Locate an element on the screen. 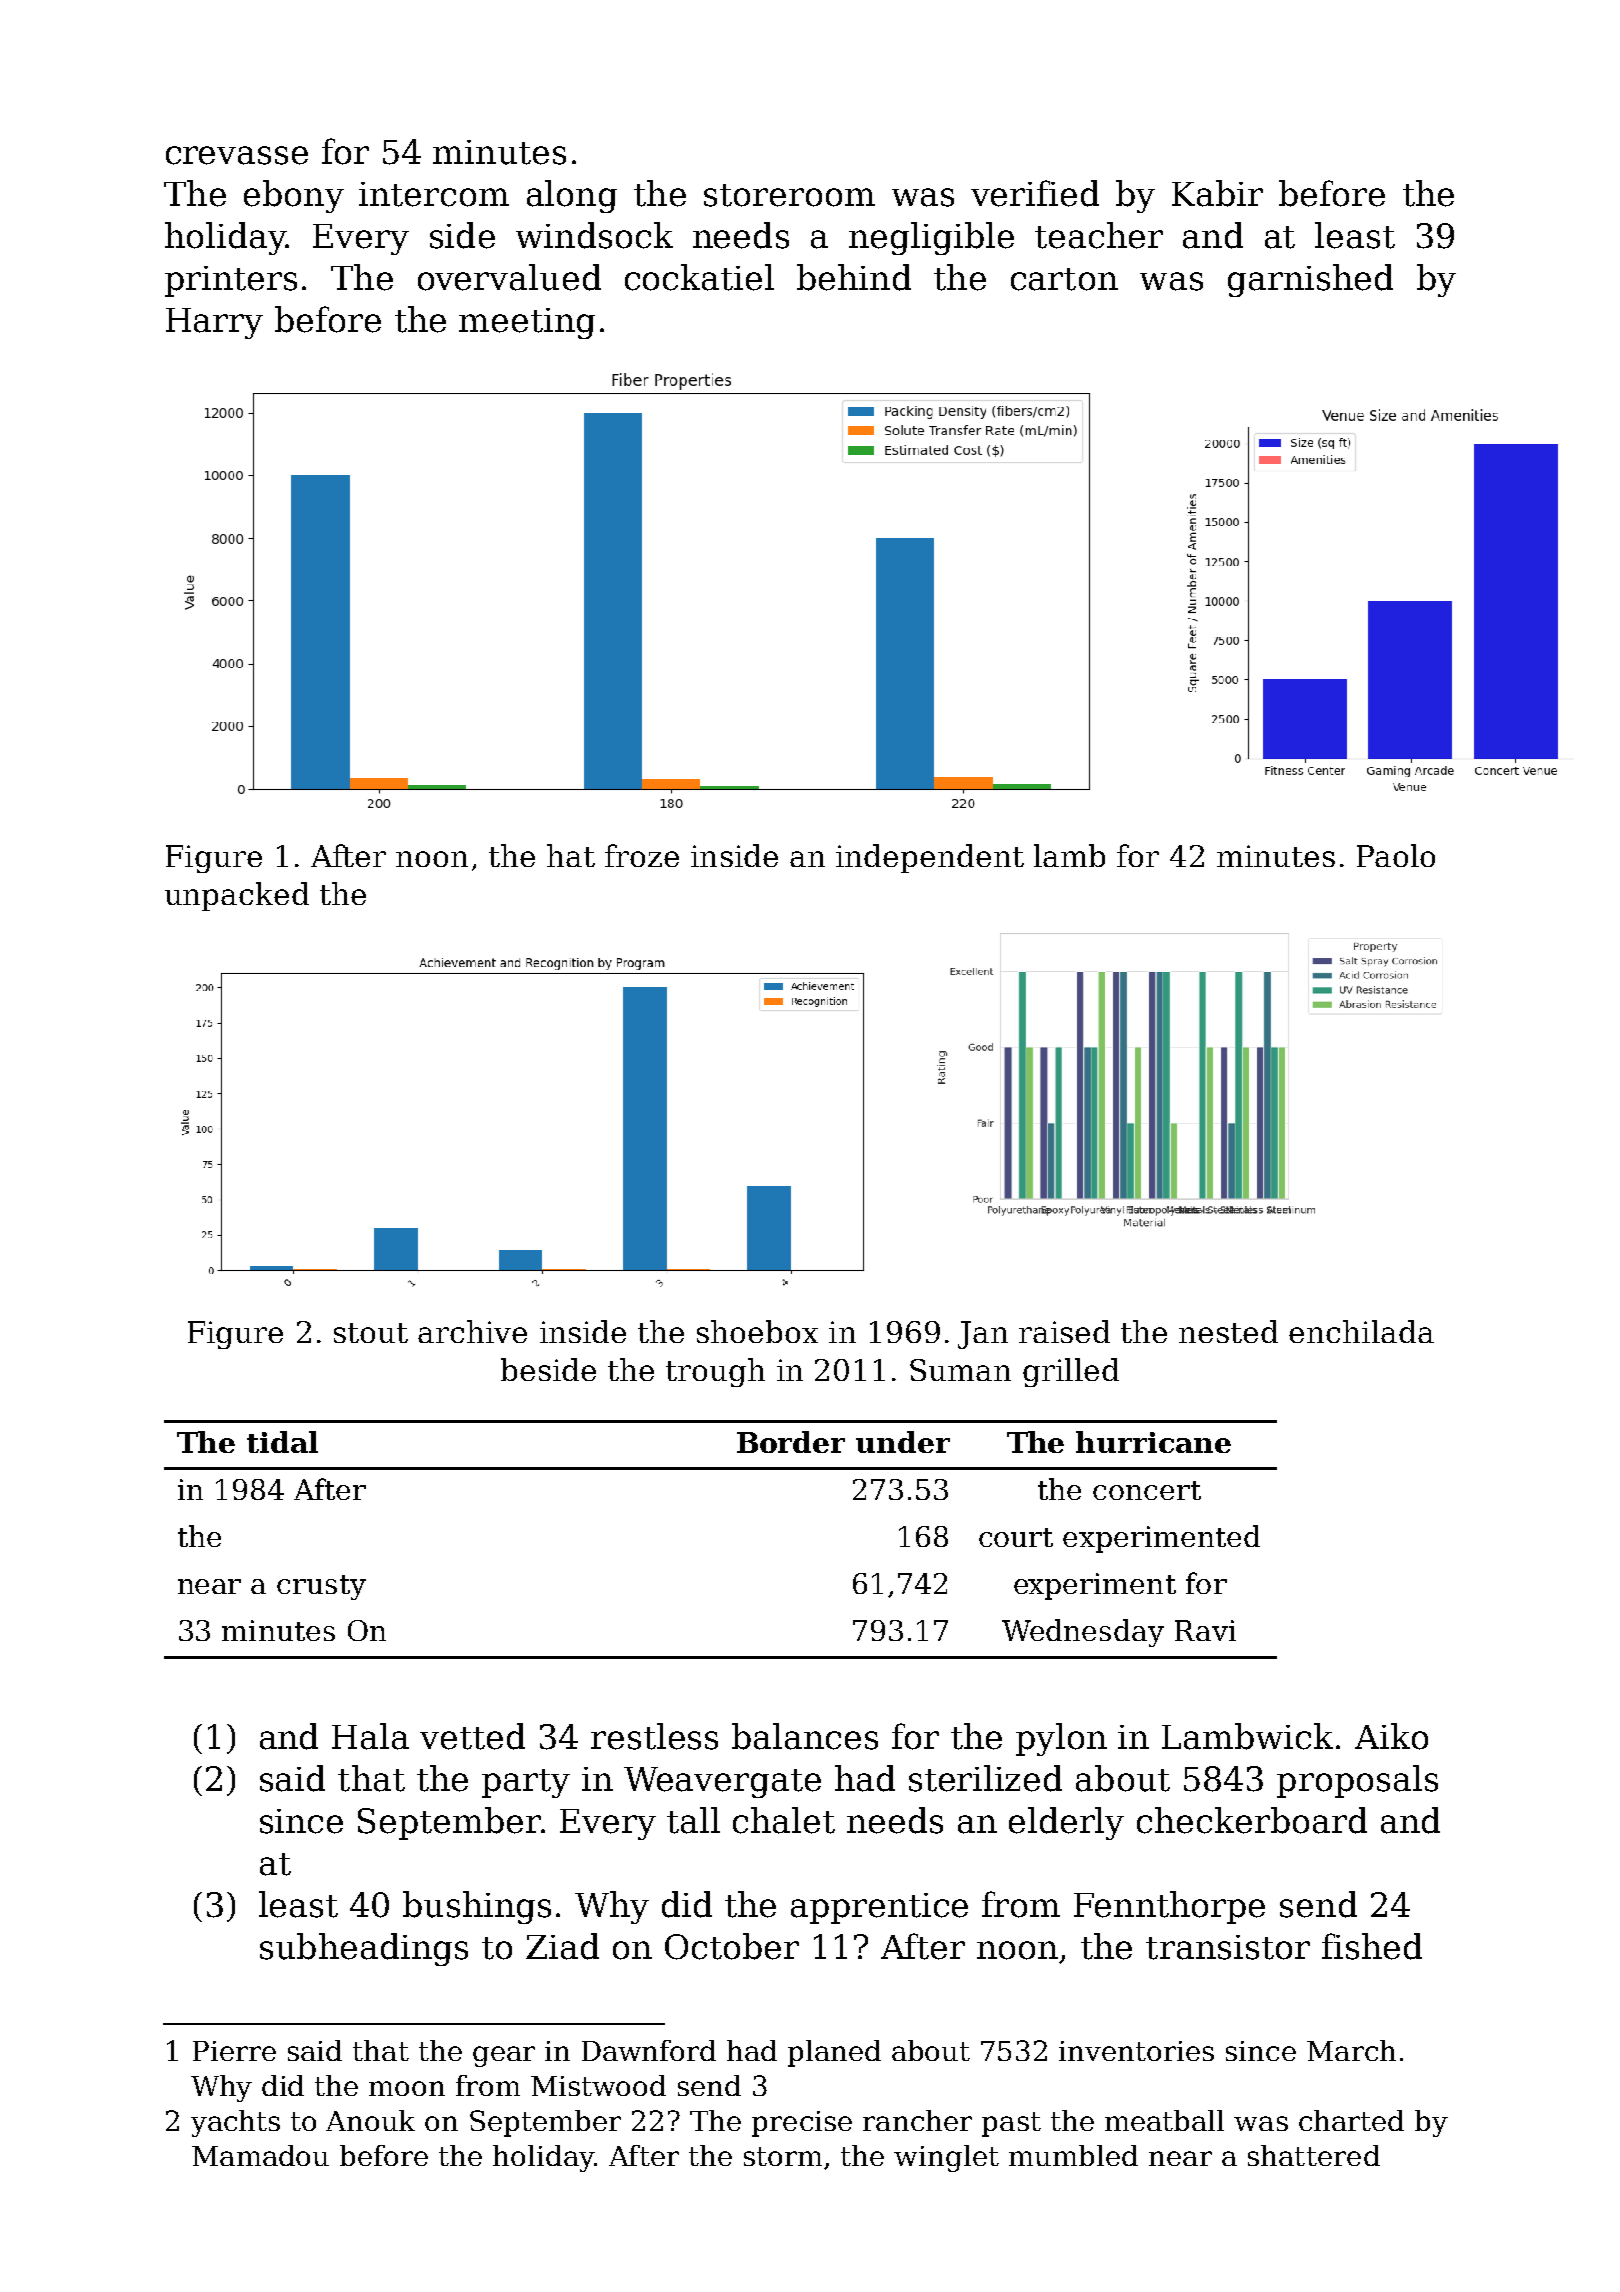 The image size is (1620, 2292). court is located at coordinates (1016, 1537).
